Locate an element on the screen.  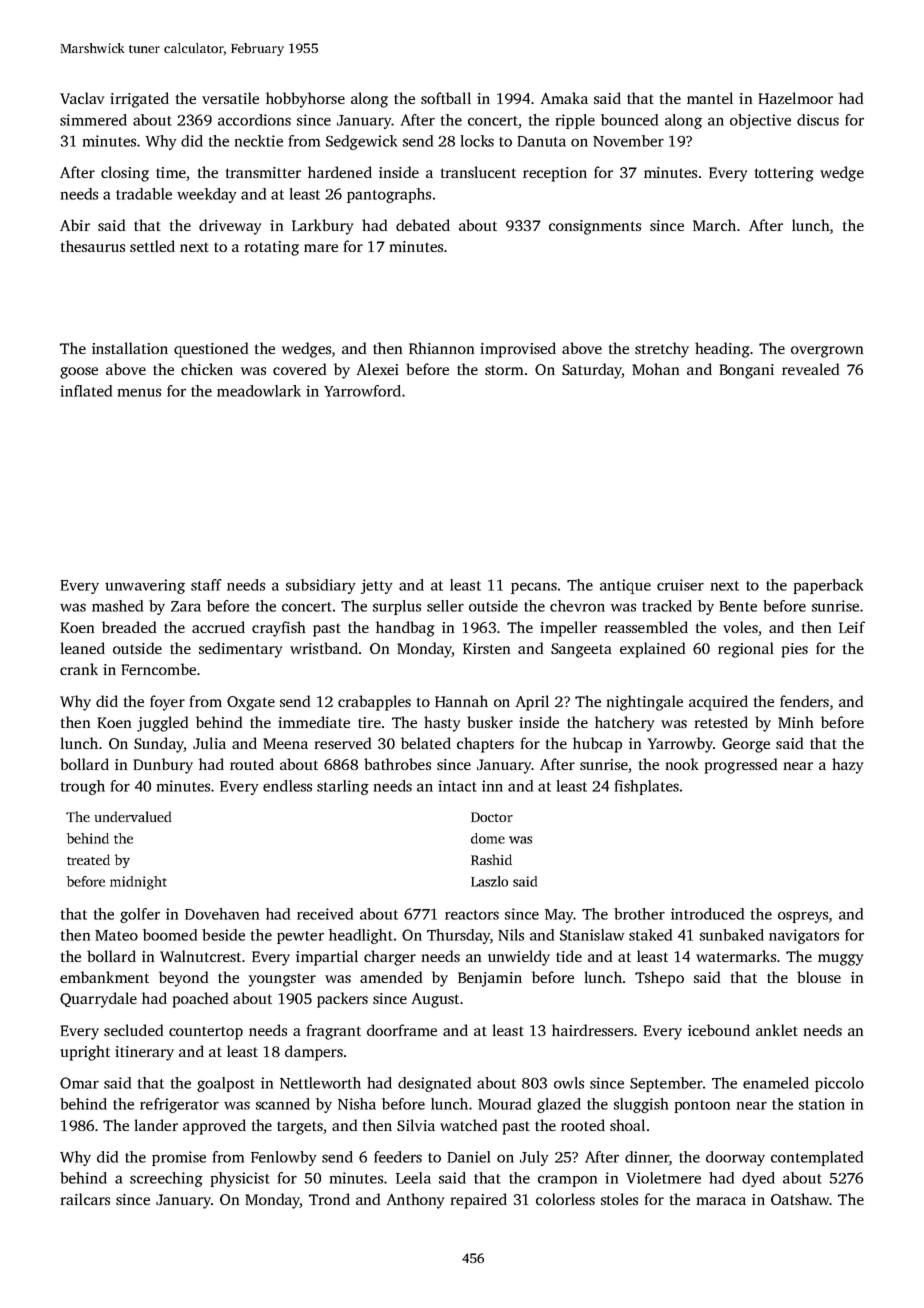
paperback is located at coordinates (828, 586).
